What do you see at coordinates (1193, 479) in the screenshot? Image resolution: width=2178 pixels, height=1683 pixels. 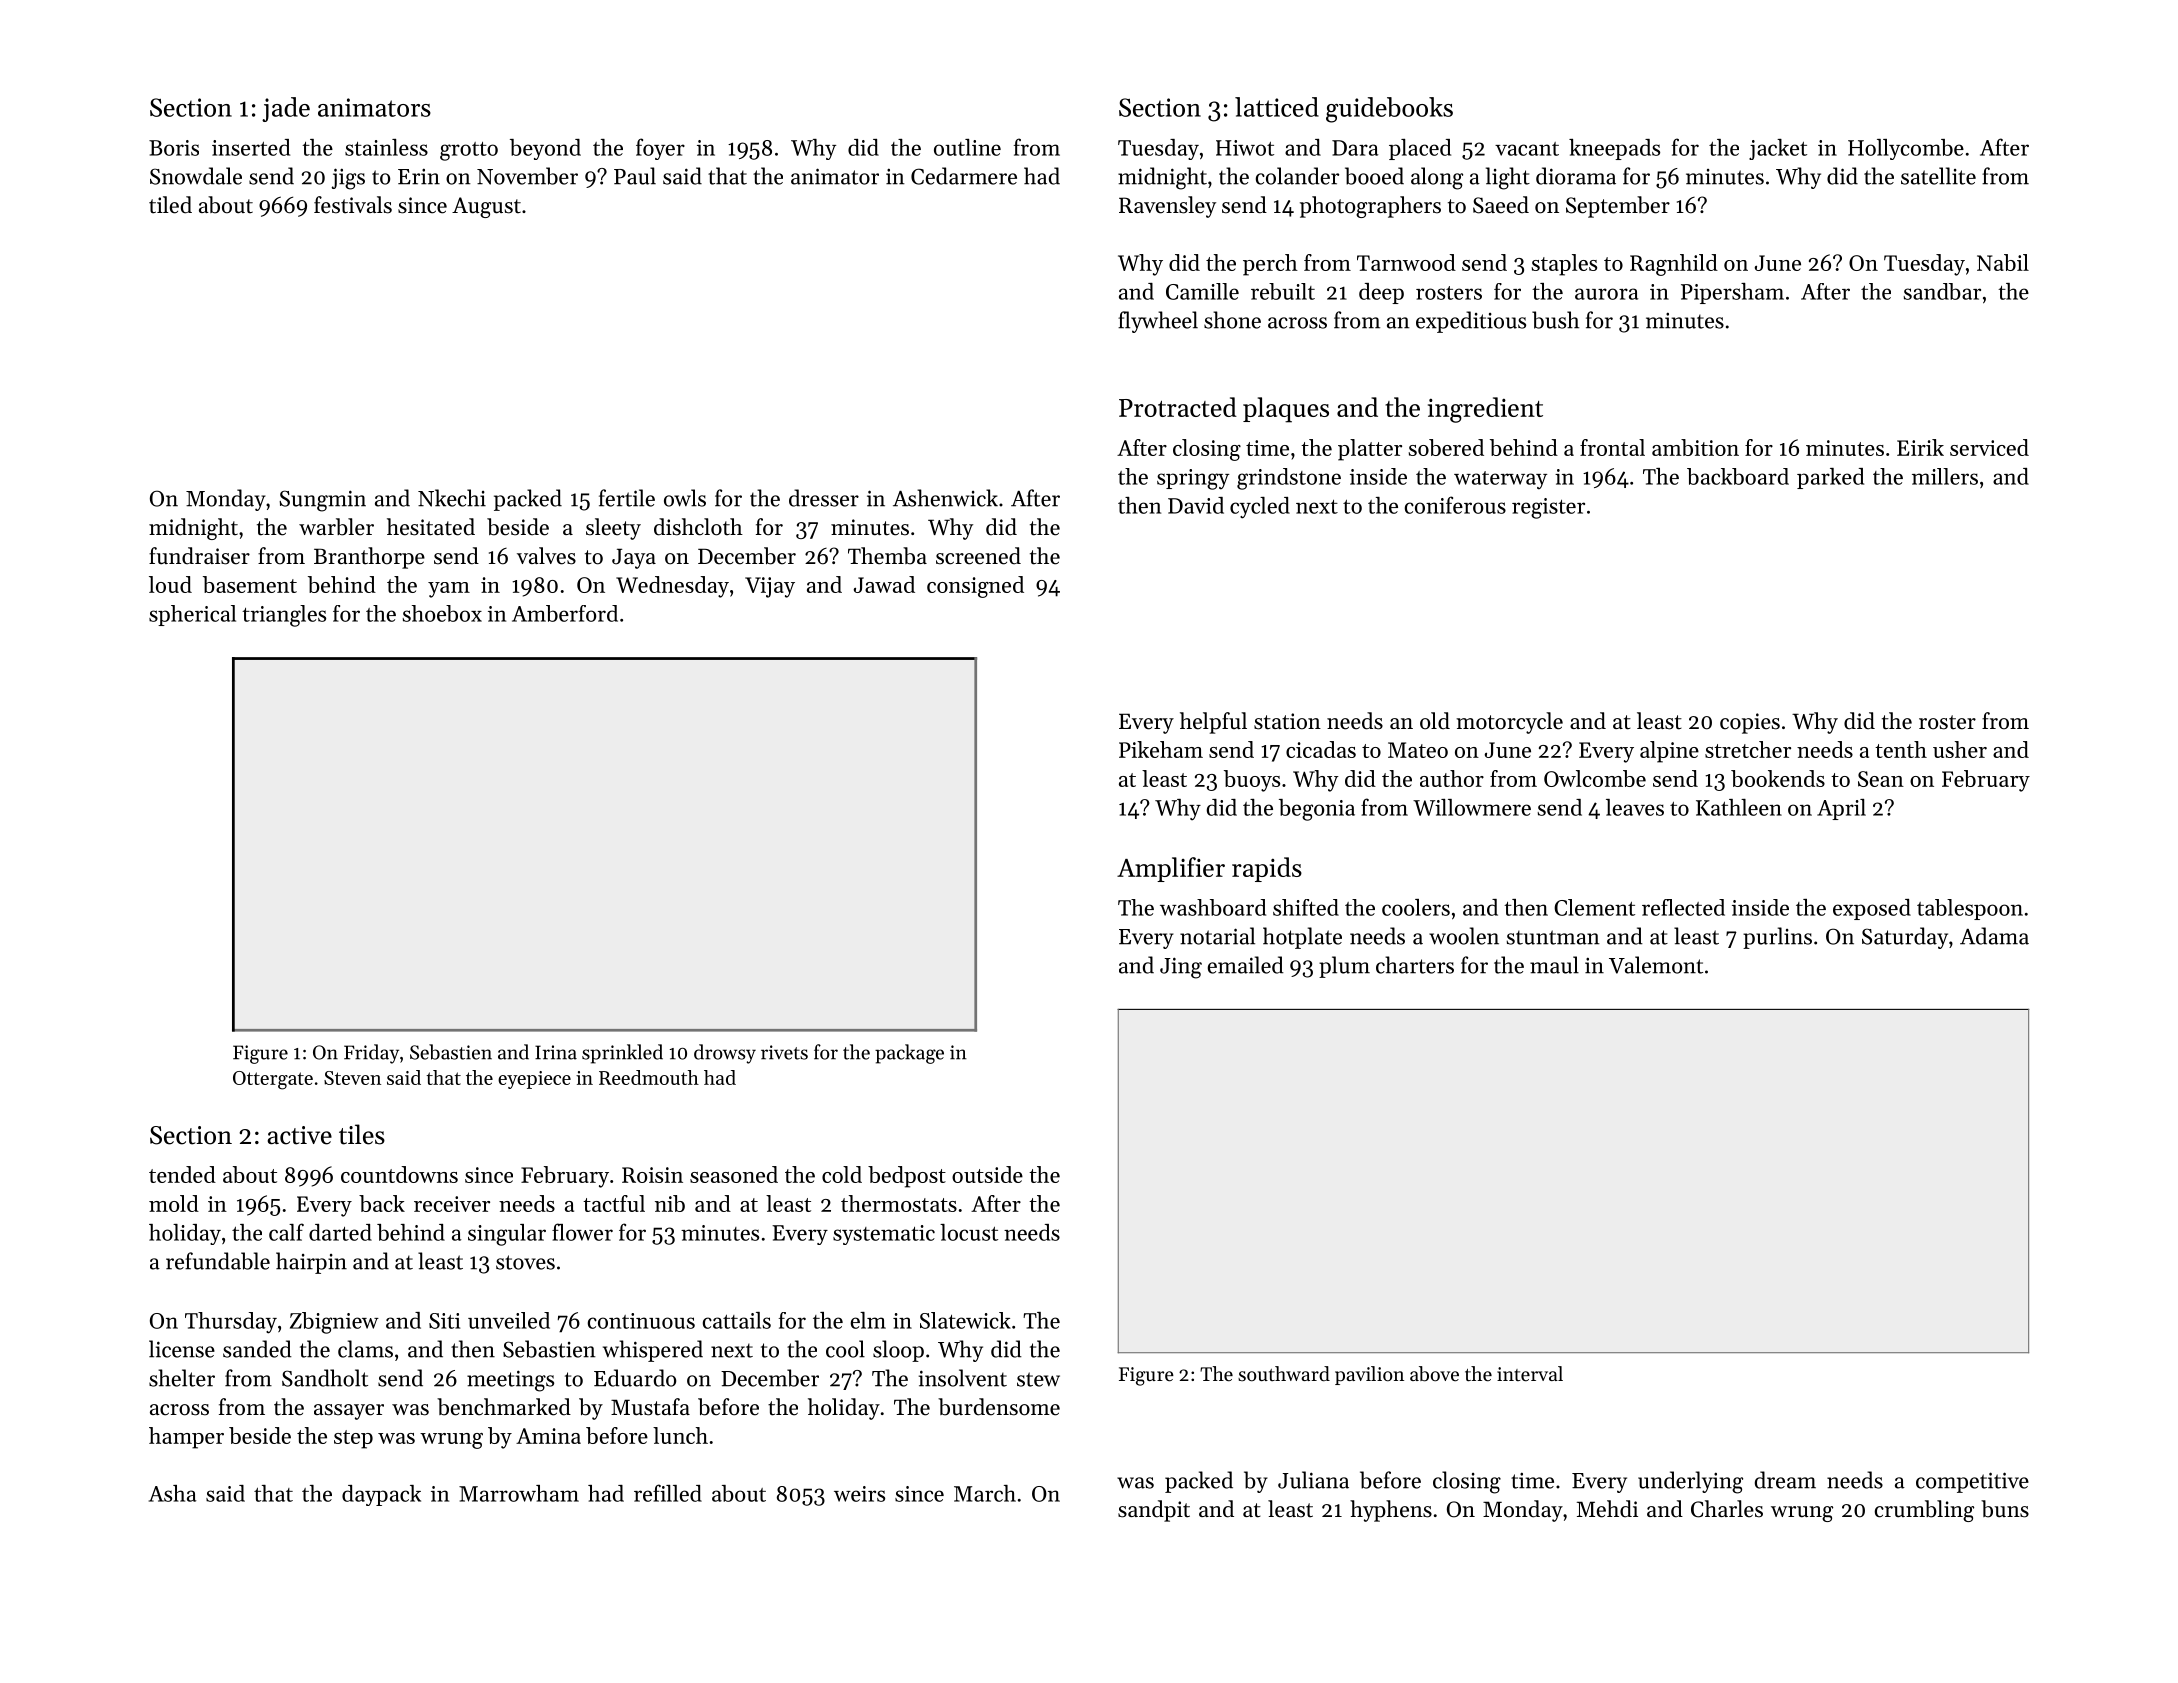 I see `springy` at bounding box center [1193, 479].
